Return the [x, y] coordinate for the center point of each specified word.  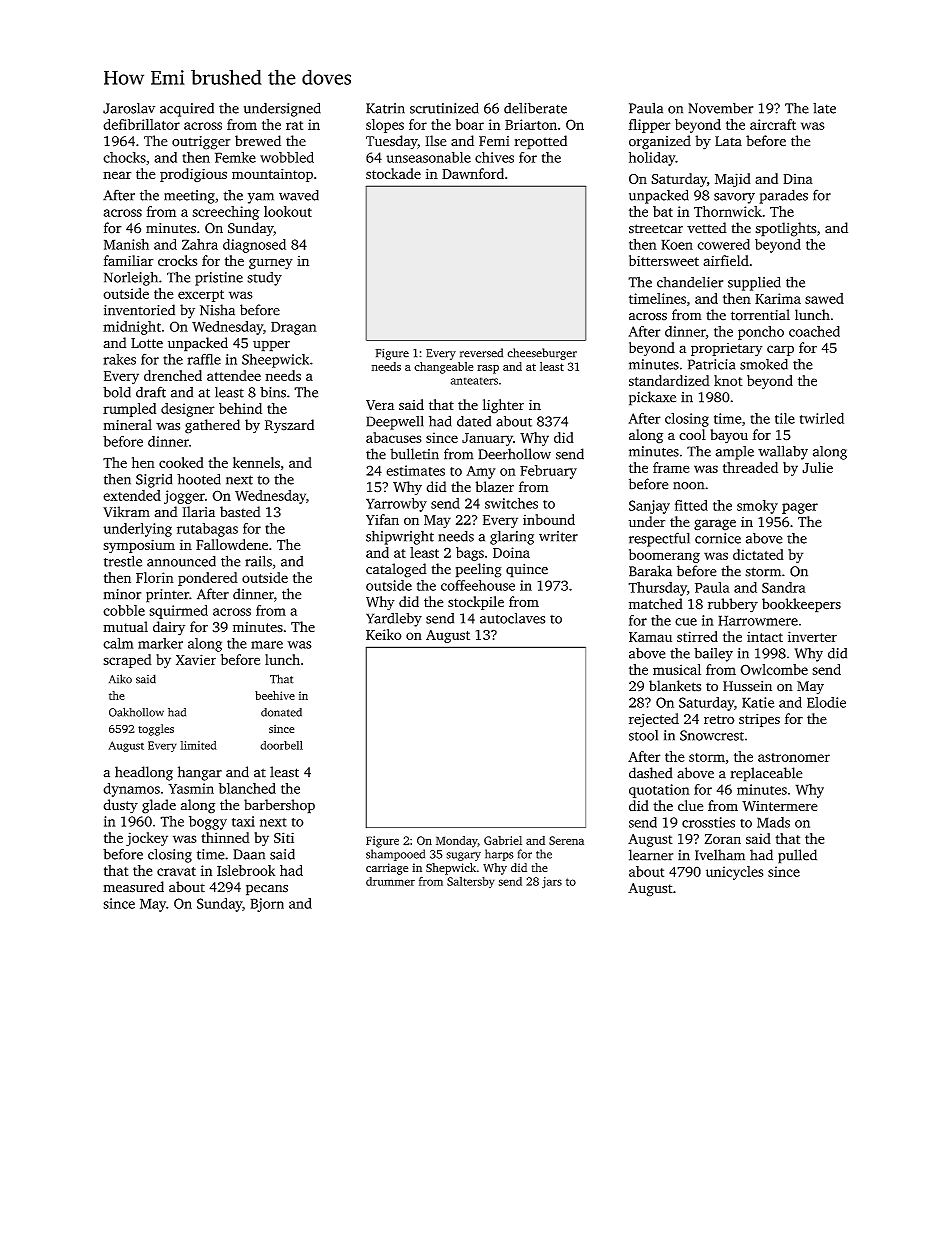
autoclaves [512, 618]
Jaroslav [129, 108]
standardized [669, 380]
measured [133, 887]
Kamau [650, 637]
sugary [463, 856]
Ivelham [720, 855]
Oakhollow [136, 712]
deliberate [535, 108]
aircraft [773, 124]
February [548, 472]
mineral [127, 425]
